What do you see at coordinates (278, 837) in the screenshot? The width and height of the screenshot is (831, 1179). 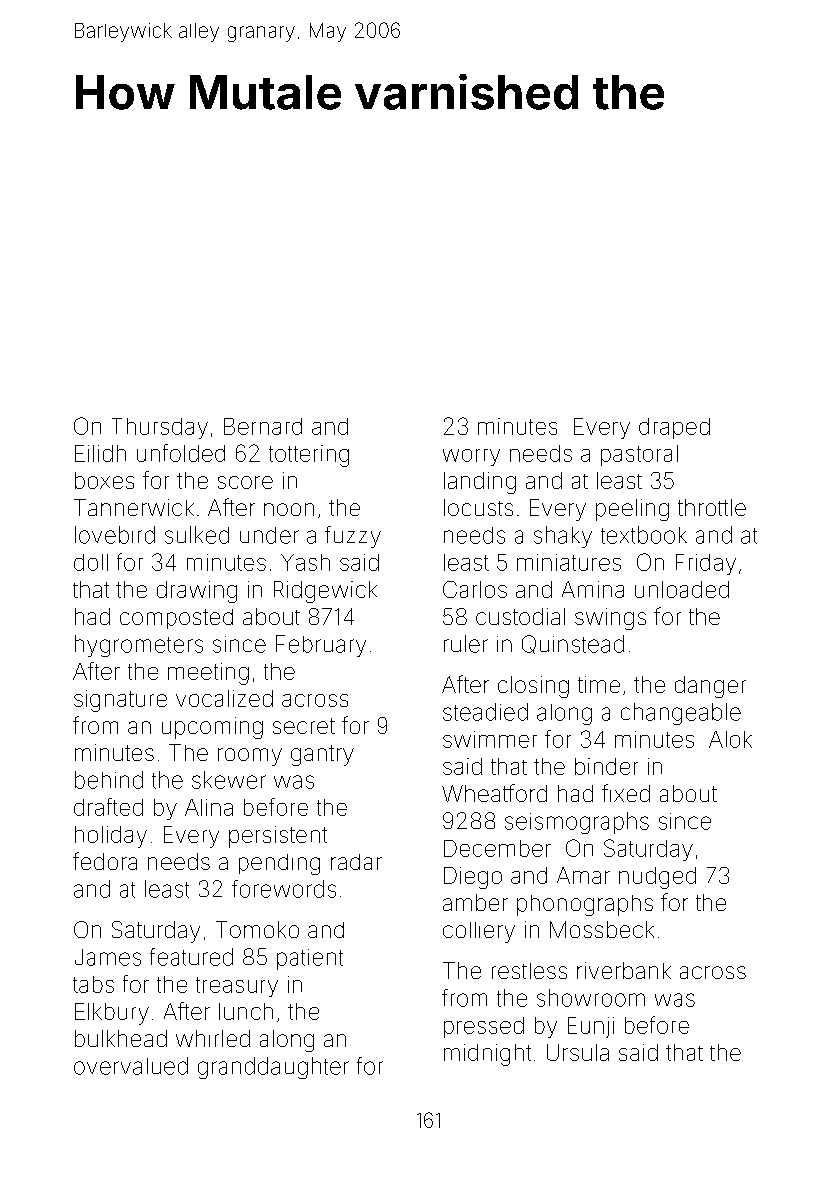 I see `persistent` at bounding box center [278, 837].
